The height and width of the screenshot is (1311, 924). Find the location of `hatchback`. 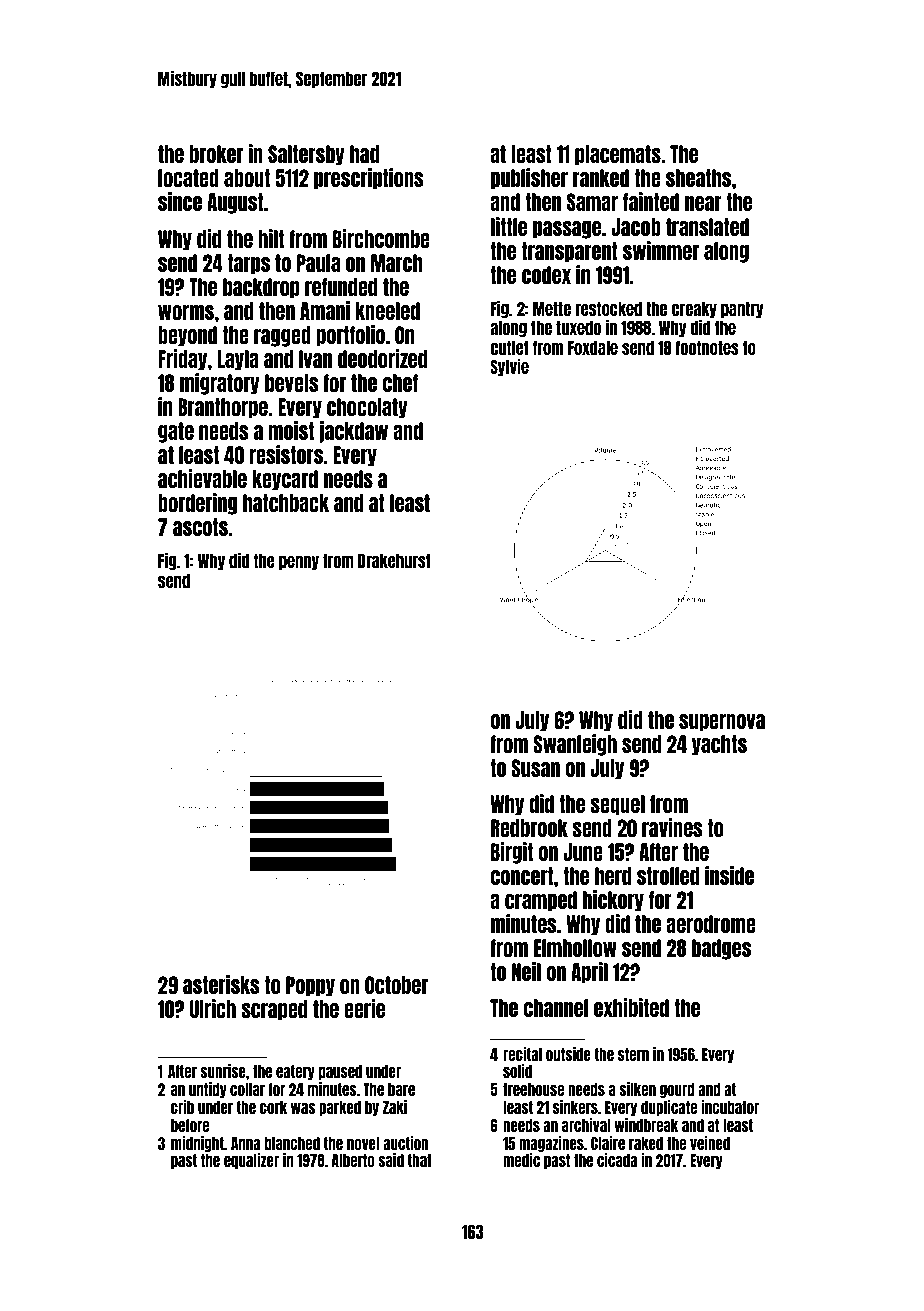

hatchback is located at coordinates (286, 503).
